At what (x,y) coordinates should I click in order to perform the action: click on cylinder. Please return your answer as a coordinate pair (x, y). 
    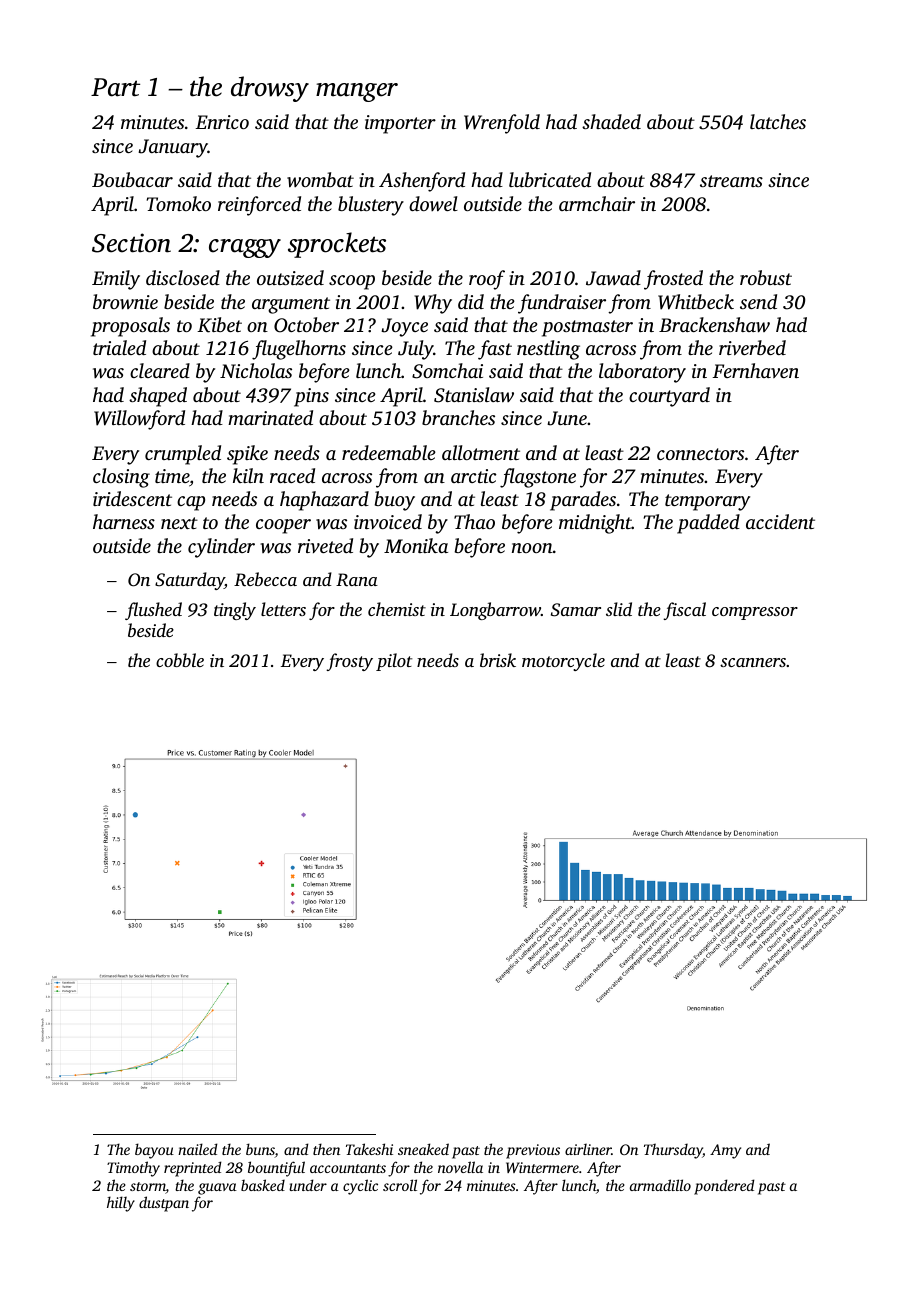
    Looking at the image, I should click on (221, 548).
